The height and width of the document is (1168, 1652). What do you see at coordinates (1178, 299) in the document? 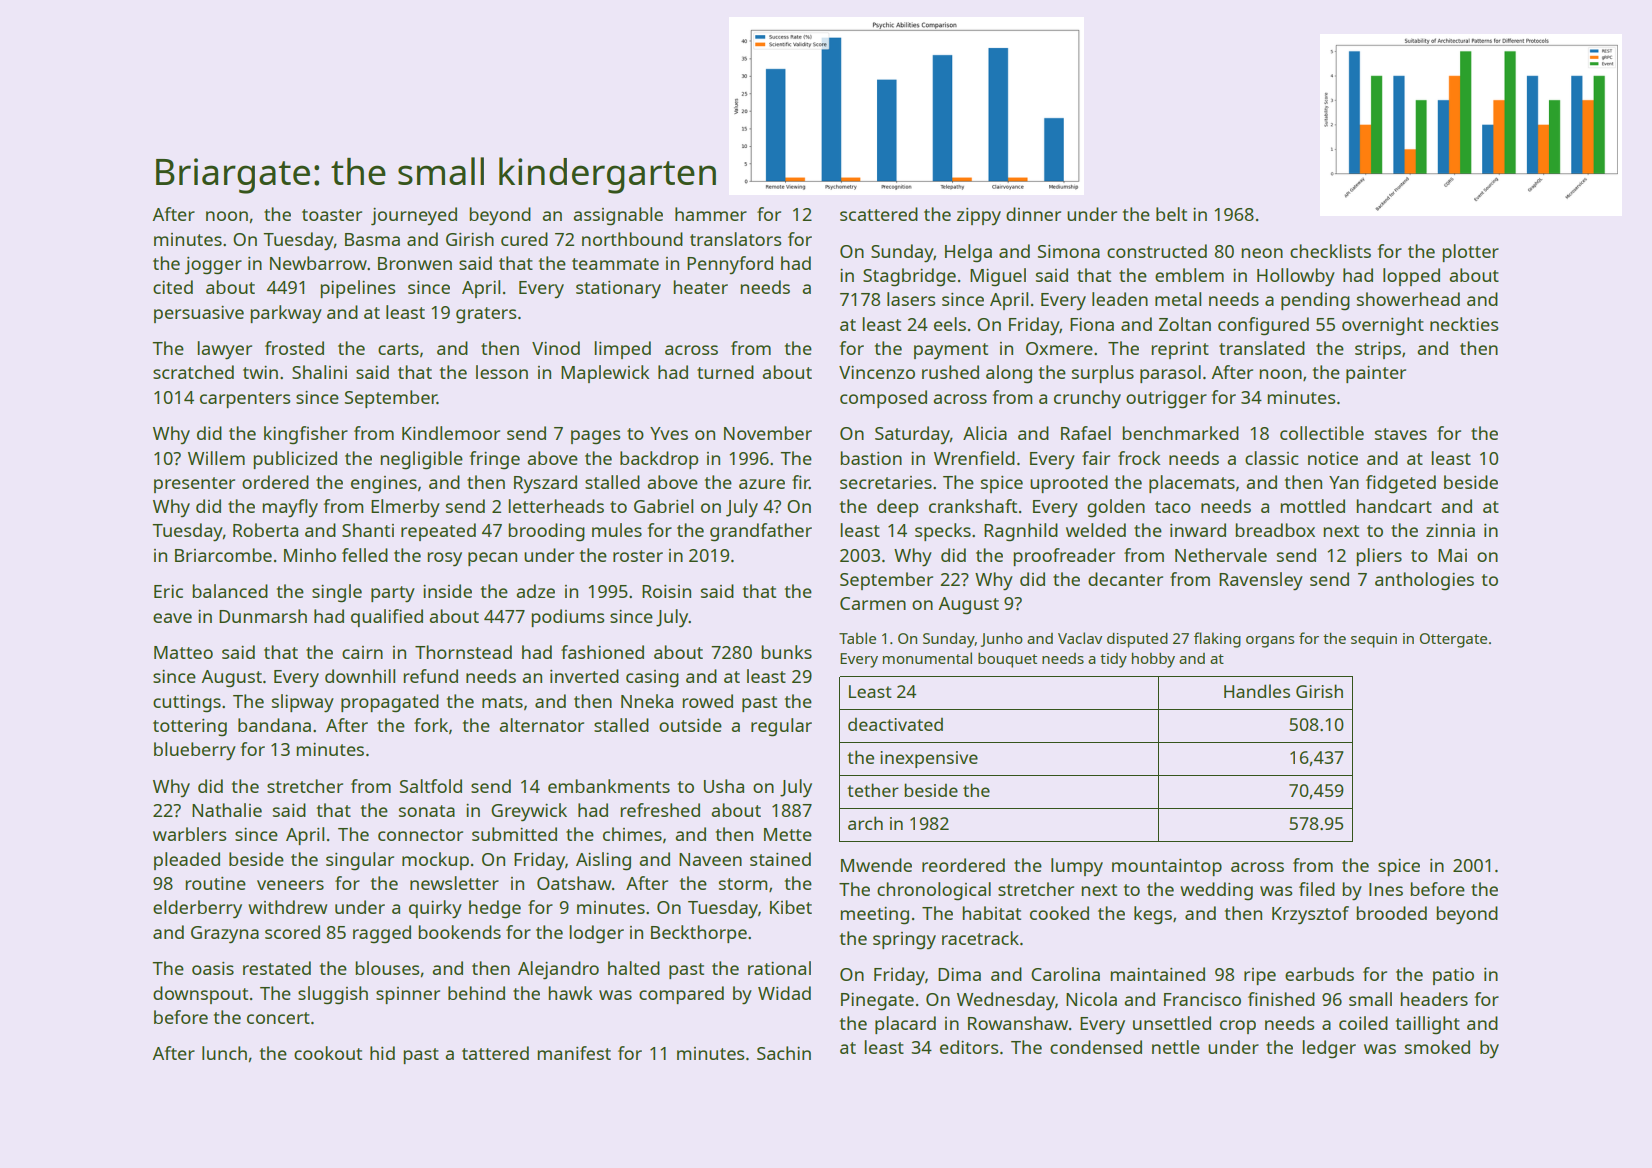
I see `metal` at bounding box center [1178, 299].
